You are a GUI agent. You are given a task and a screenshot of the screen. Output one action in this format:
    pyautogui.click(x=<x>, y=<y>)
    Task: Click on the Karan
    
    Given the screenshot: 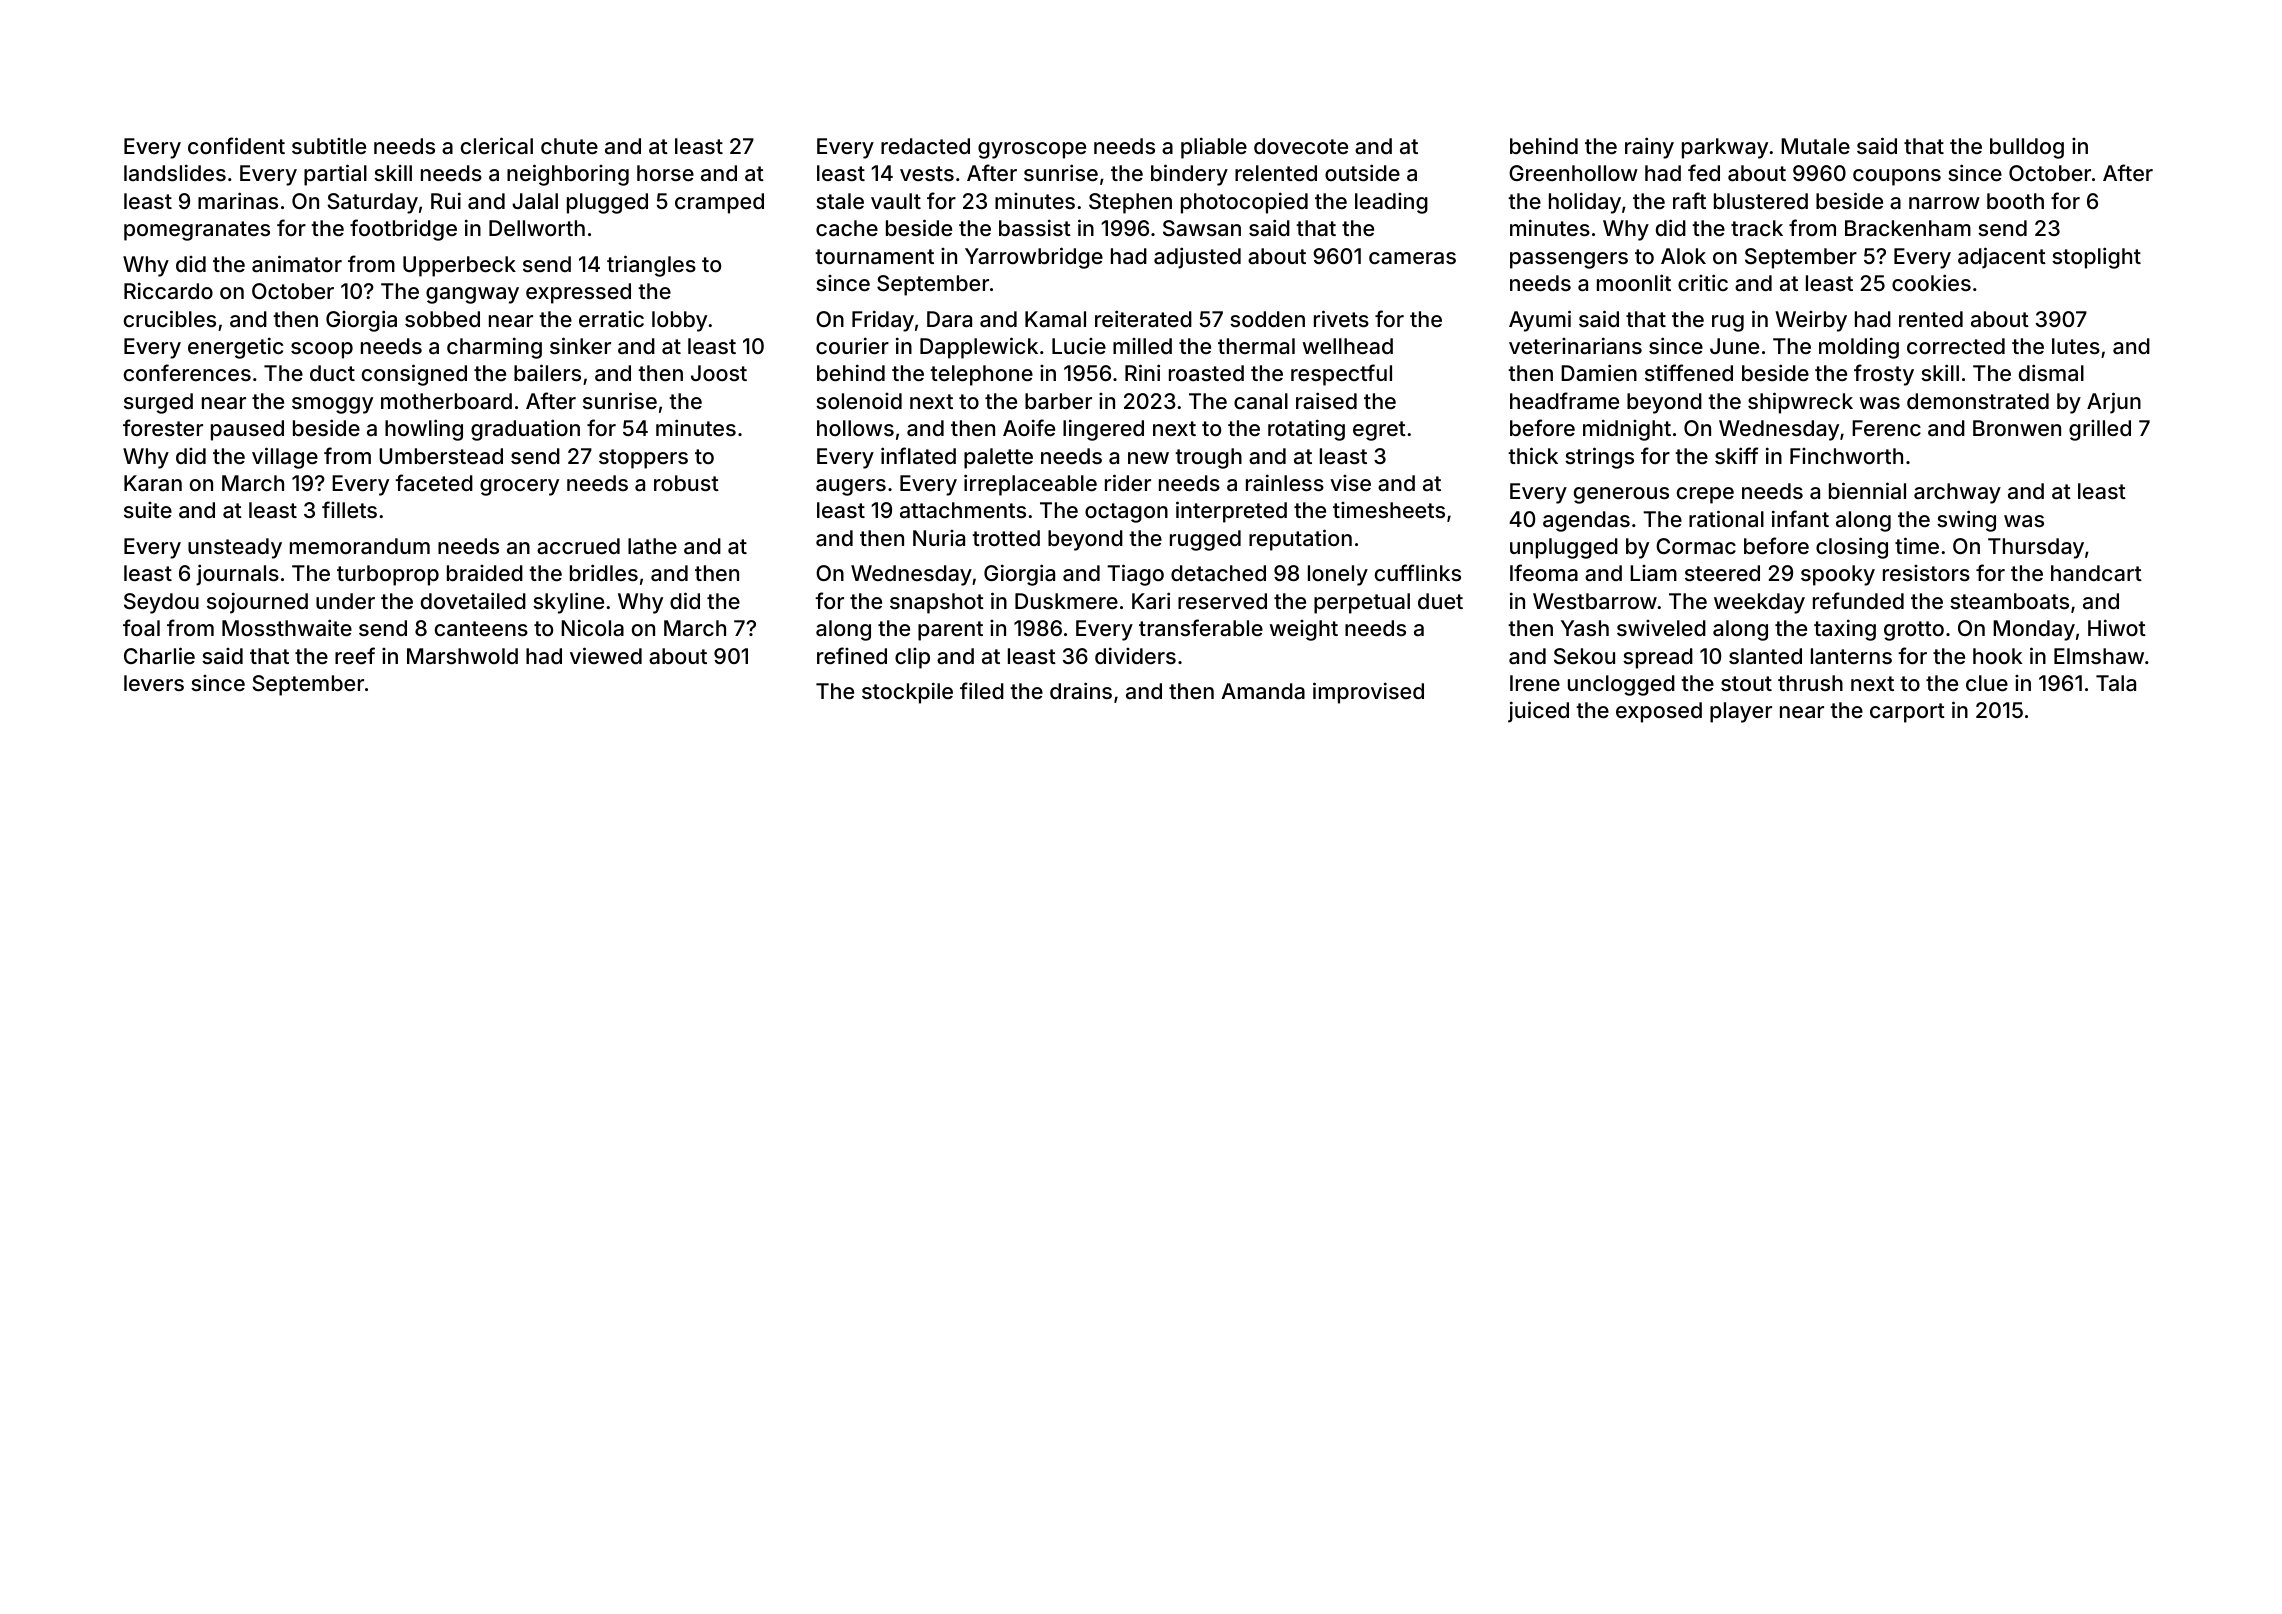 What is the action you would take?
    pyautogui.click(x=153, y=483)
